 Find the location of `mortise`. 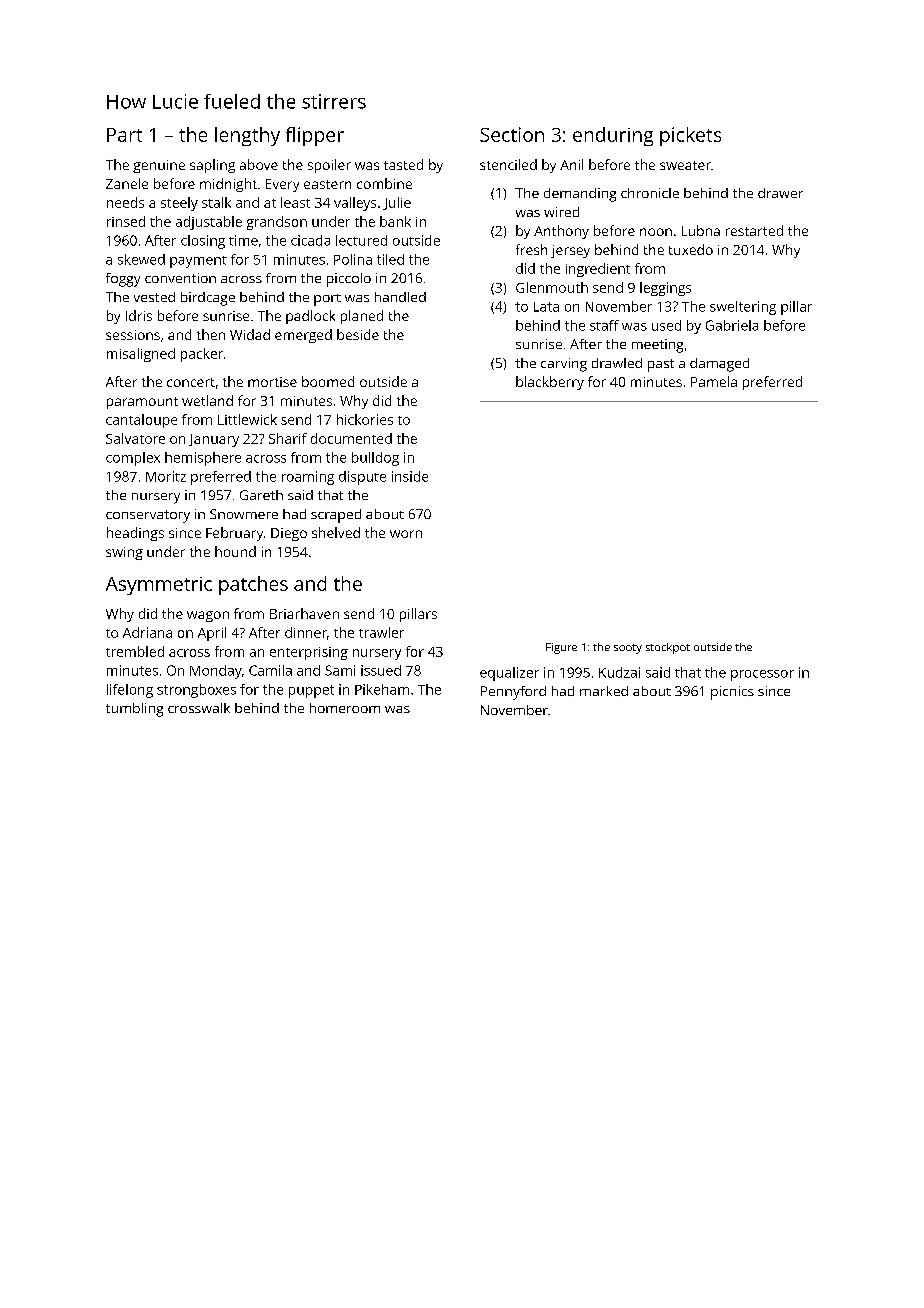

mortise is located at coordinates (272, 382).
